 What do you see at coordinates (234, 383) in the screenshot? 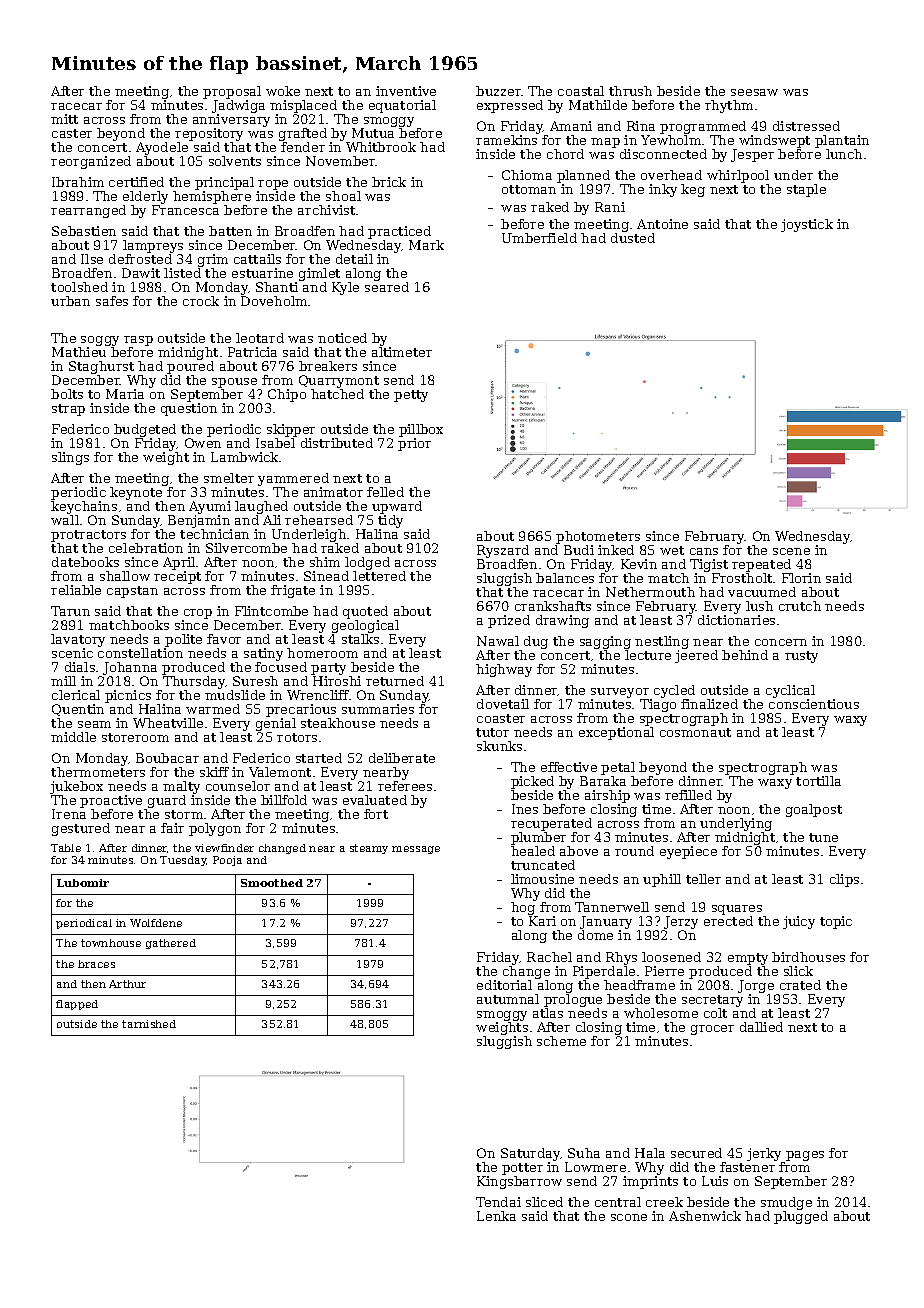
I see `spouse` at bounding box center [234, 383].
